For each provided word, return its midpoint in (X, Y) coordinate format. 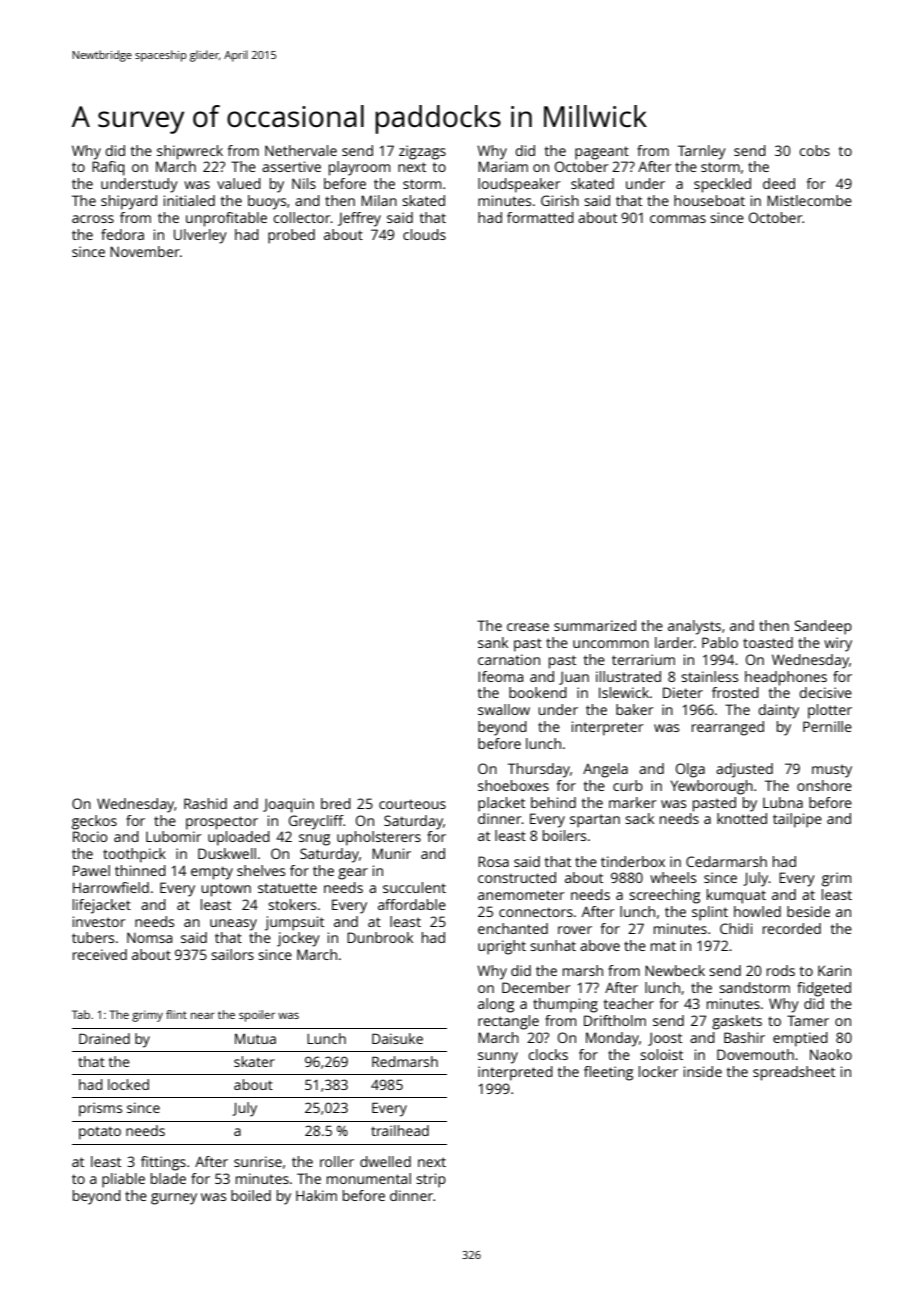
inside (703, 1071)
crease (528, 627)
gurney (174, 1199)
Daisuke (397, 1038)
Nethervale (301, 150)
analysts (694, 627)
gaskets (737, 1022)
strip (431, 1180)
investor (99, 921)
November (145, 251)
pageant (602, 153)
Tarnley (702, 152)
